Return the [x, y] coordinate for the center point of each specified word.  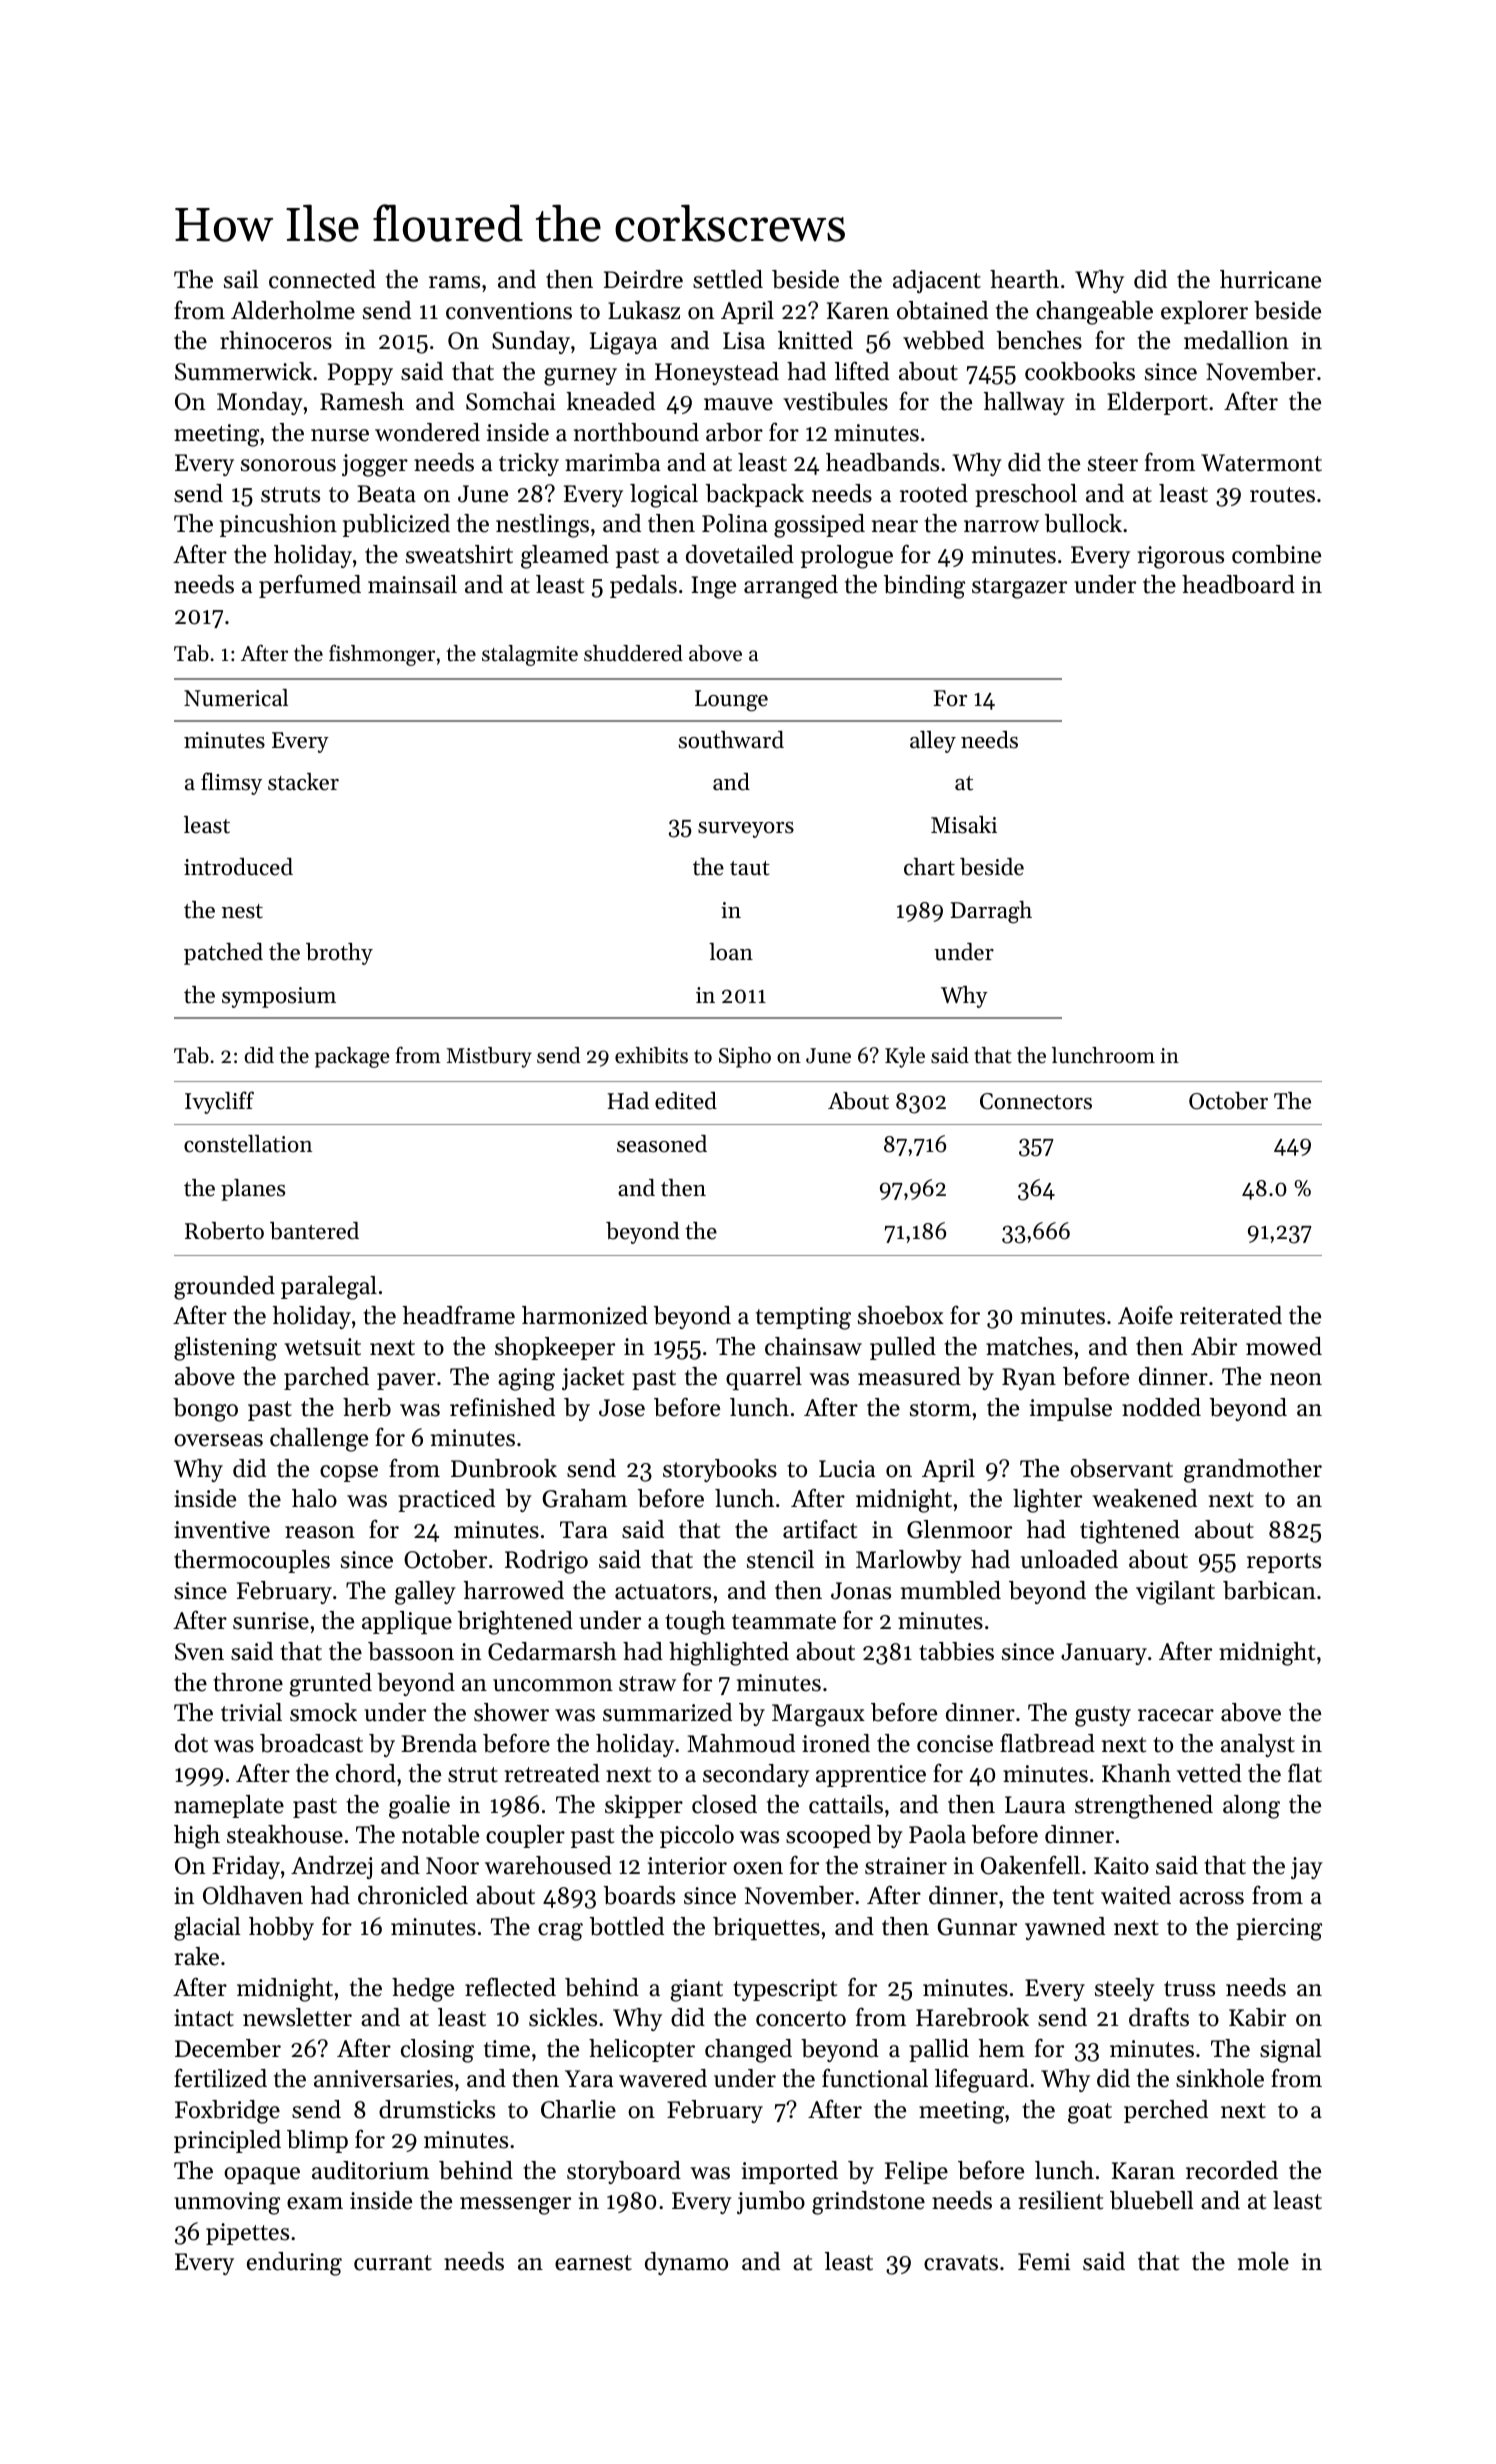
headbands [882, 462]
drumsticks [437, 2109]
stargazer [1019, 588]
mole [1263, 2261]
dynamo [686, 2263]
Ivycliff [219, 1102]
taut [750, 868]
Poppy [360, 374]
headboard [1238, 584]
